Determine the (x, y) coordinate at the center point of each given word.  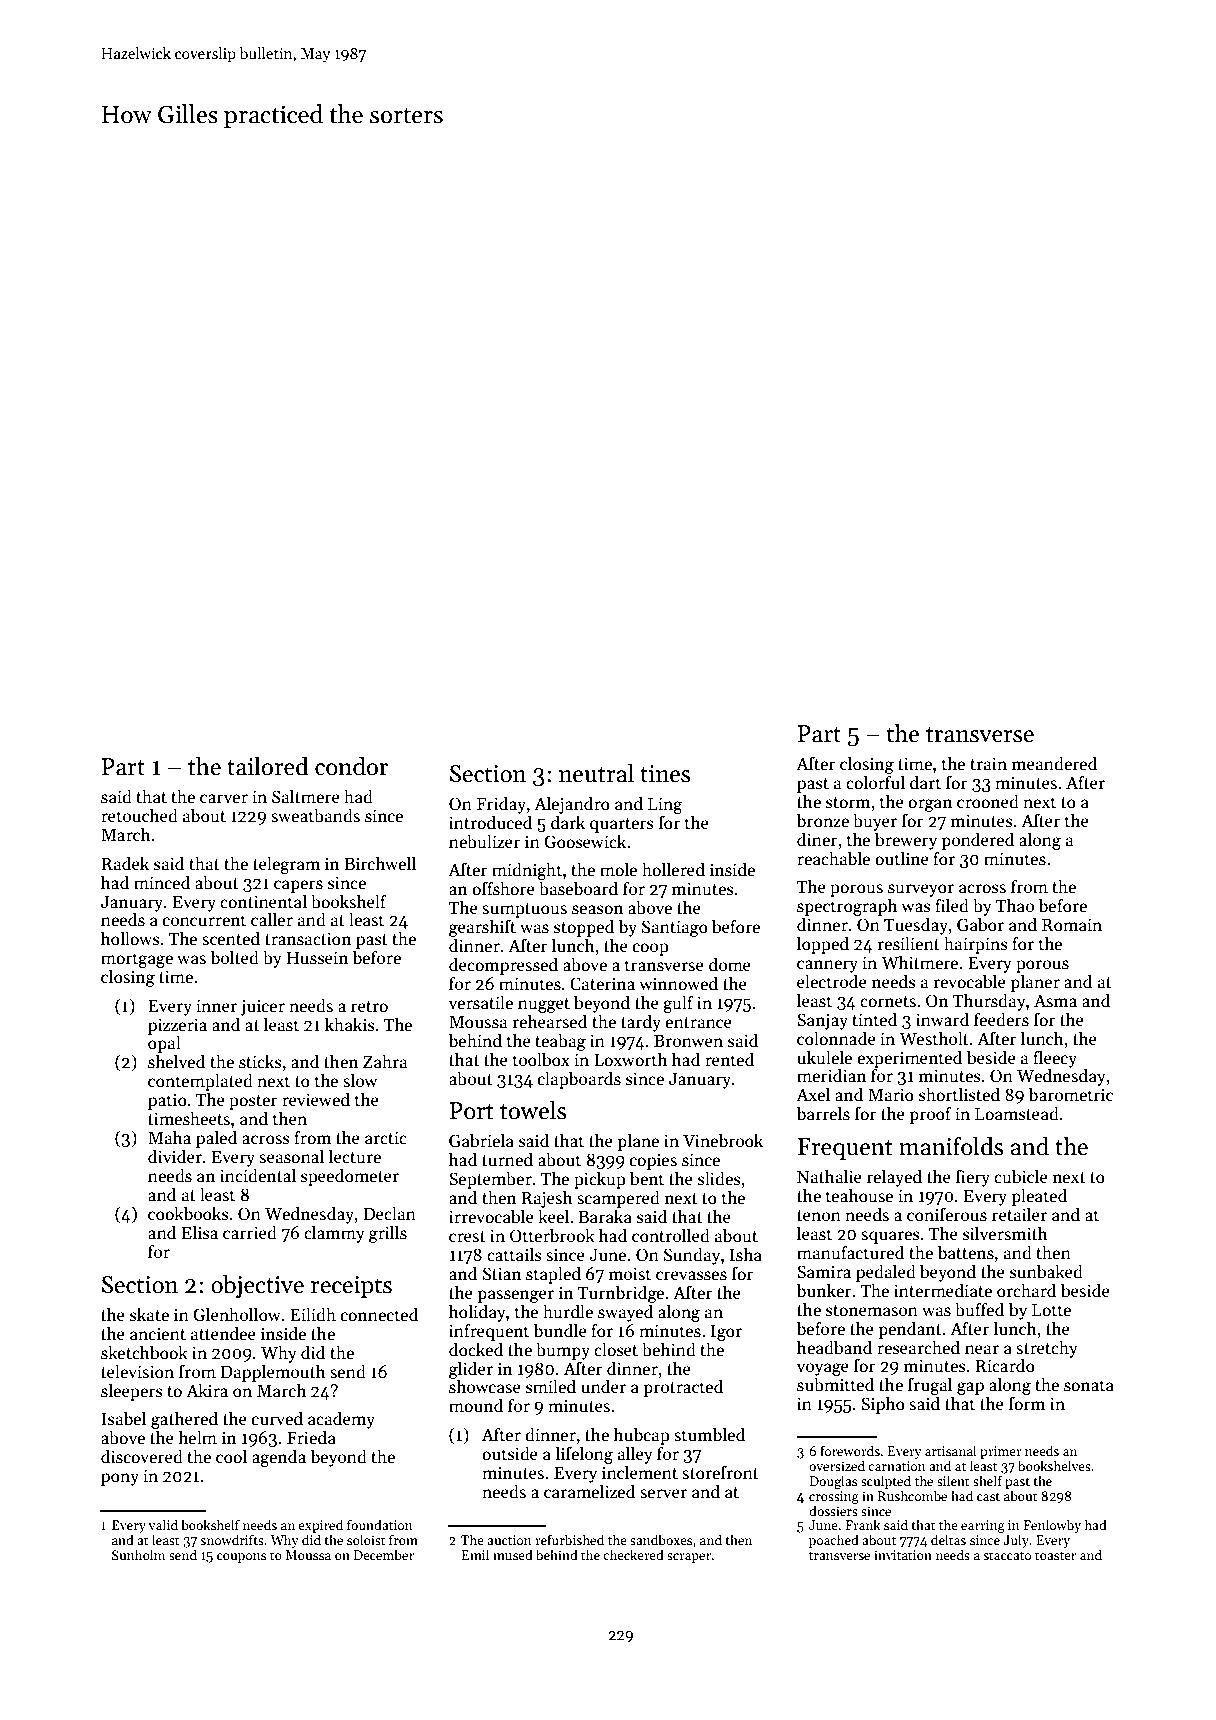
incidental (258, 1175)
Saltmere (306, 796)
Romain (1072, 925)
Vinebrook (723, 1140)
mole (618, 869)
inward (942, 1019)
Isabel (123, 1418)
